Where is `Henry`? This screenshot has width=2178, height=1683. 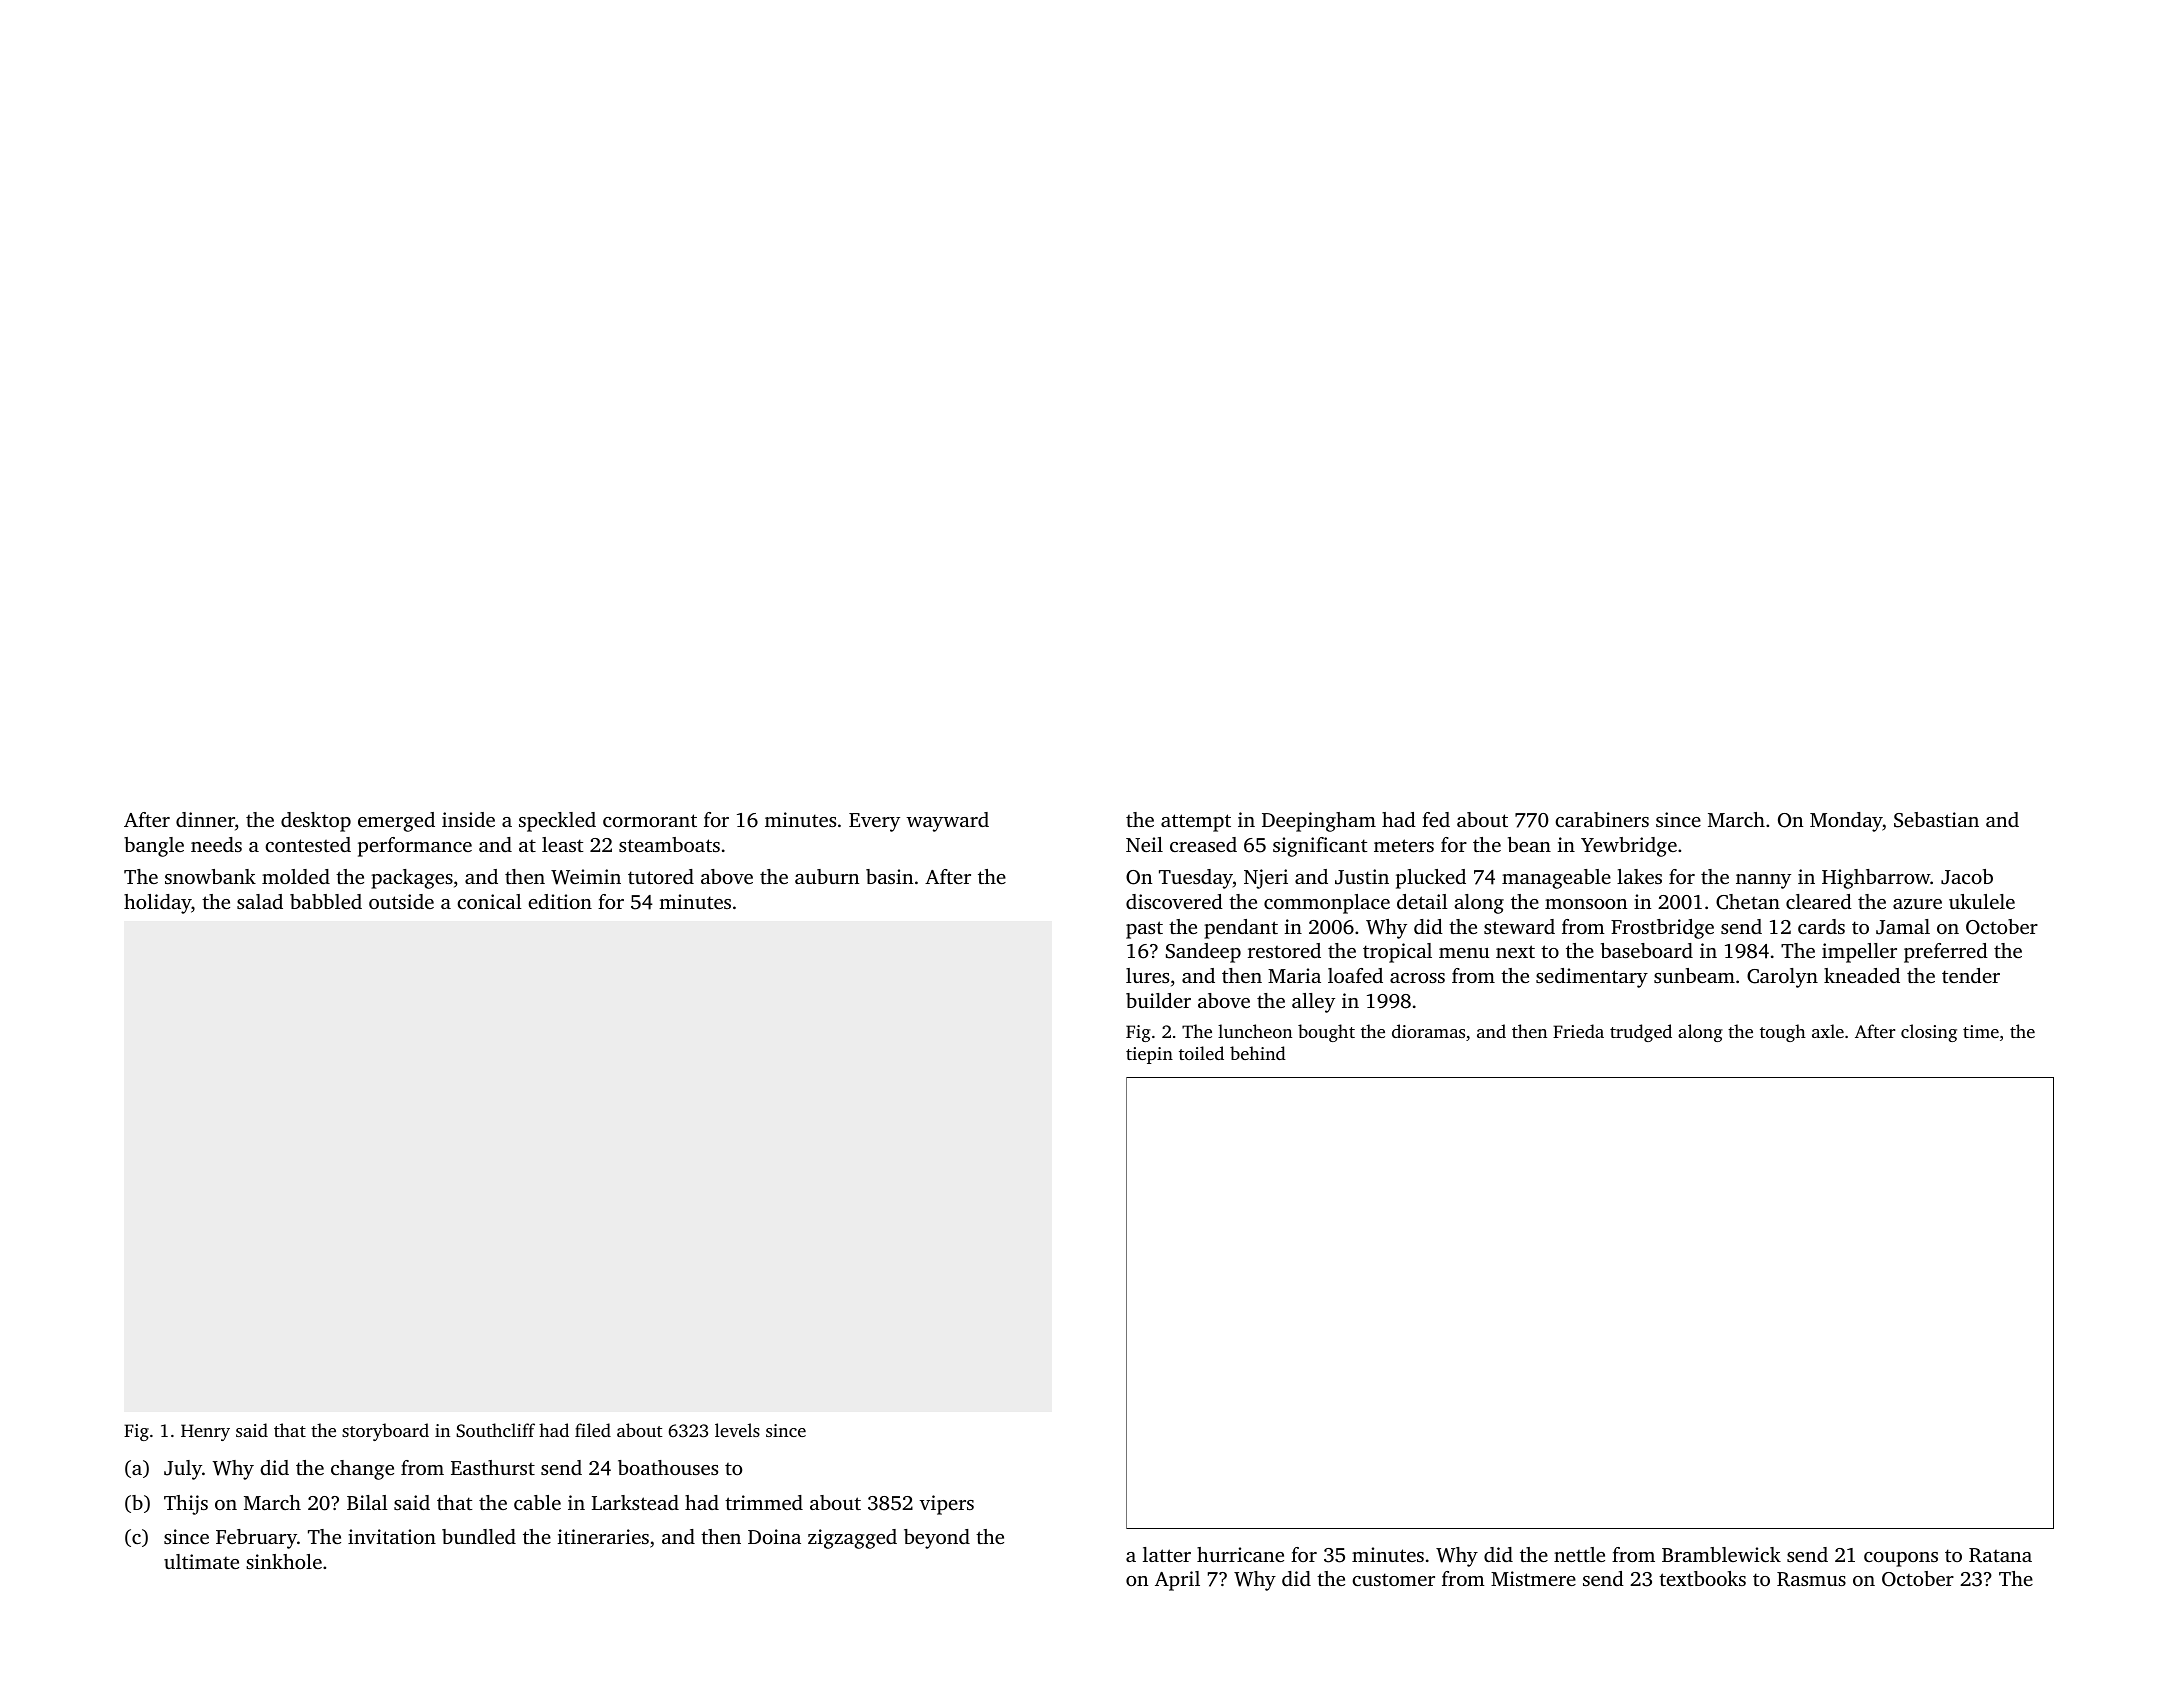 Henry is located at coordinates (205, 1432).
